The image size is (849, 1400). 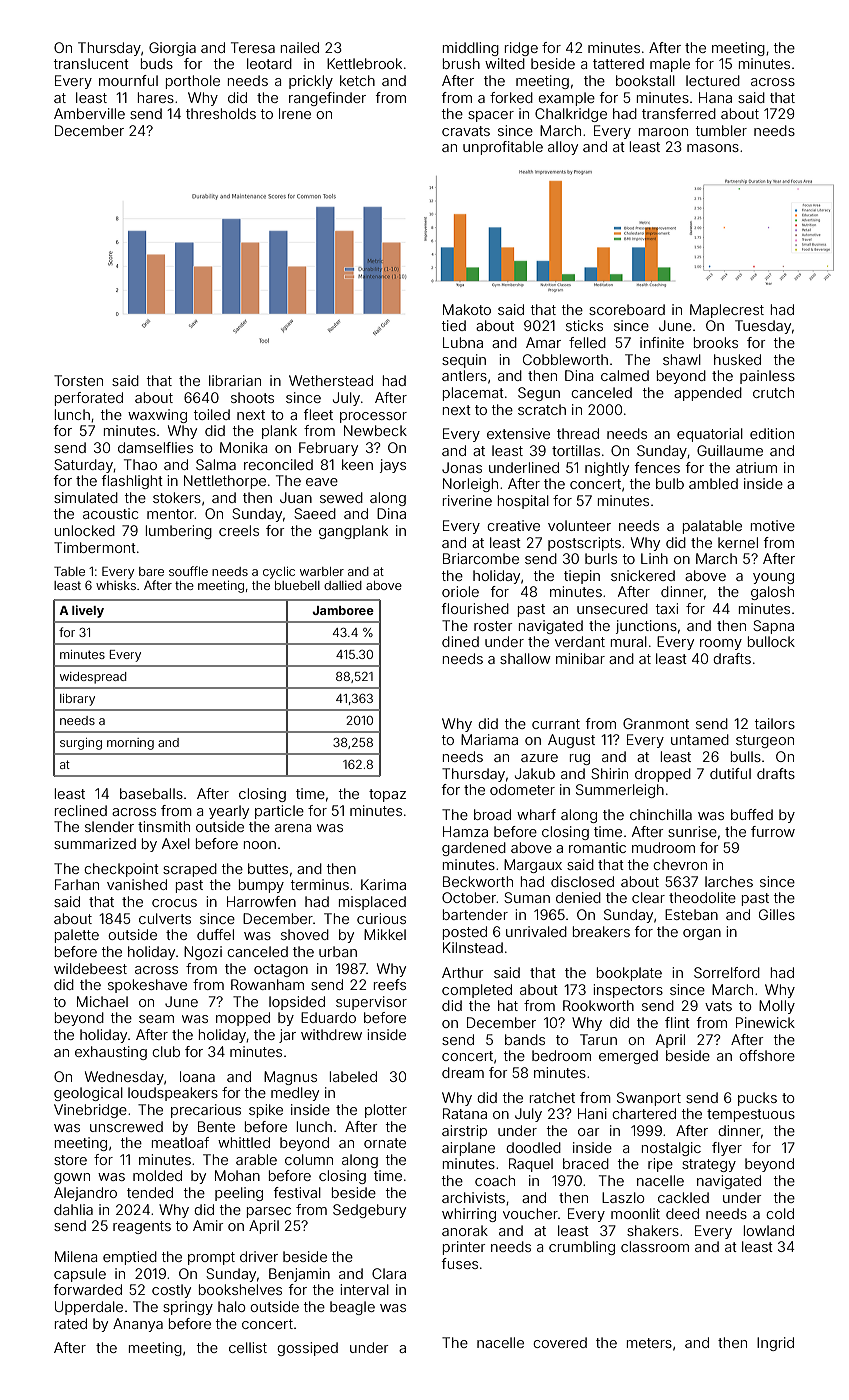 I want to click on tended, so click(x=150, y=1192).
